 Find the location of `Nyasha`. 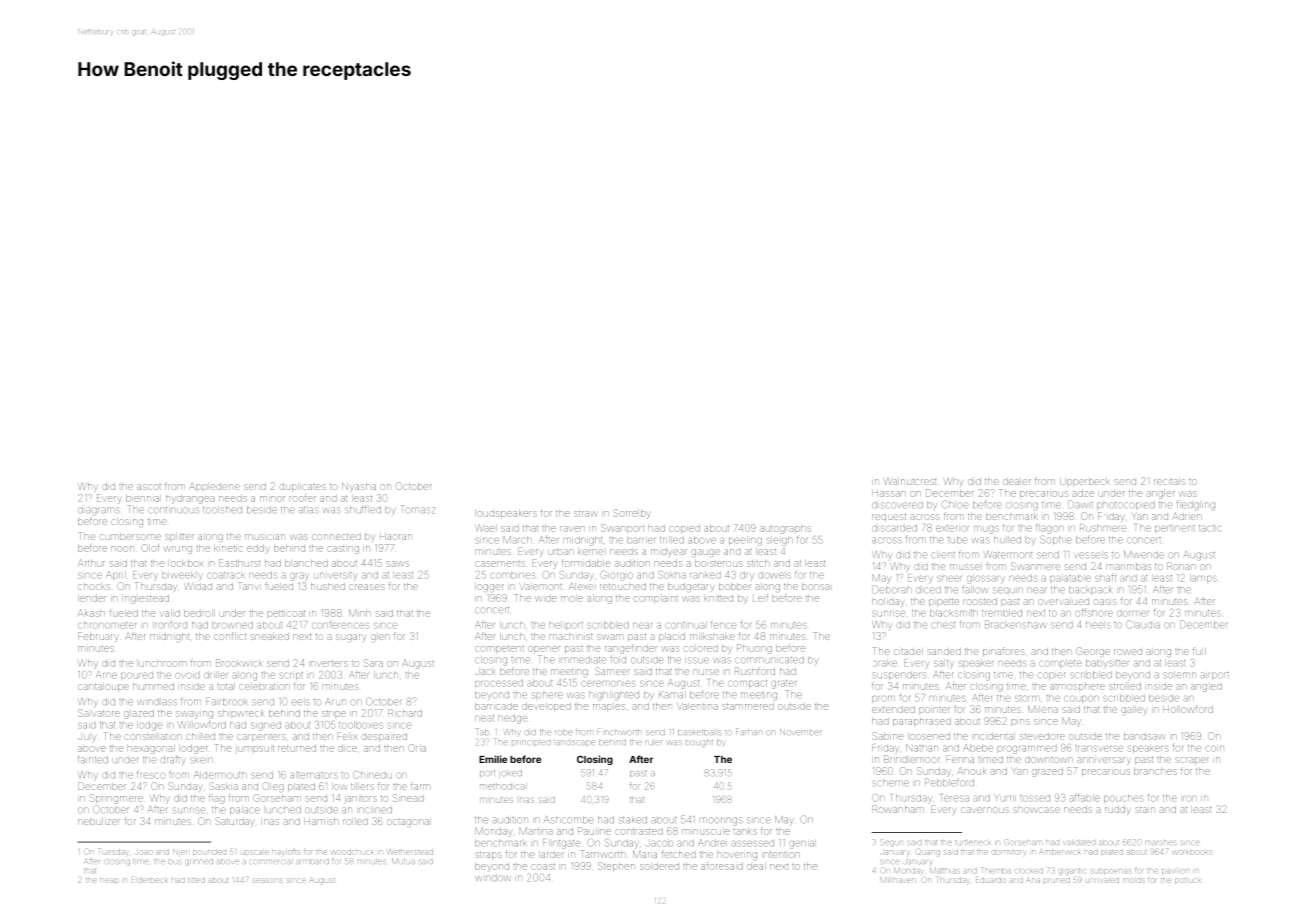

Nyasha is located at coordinates (359, 486).
